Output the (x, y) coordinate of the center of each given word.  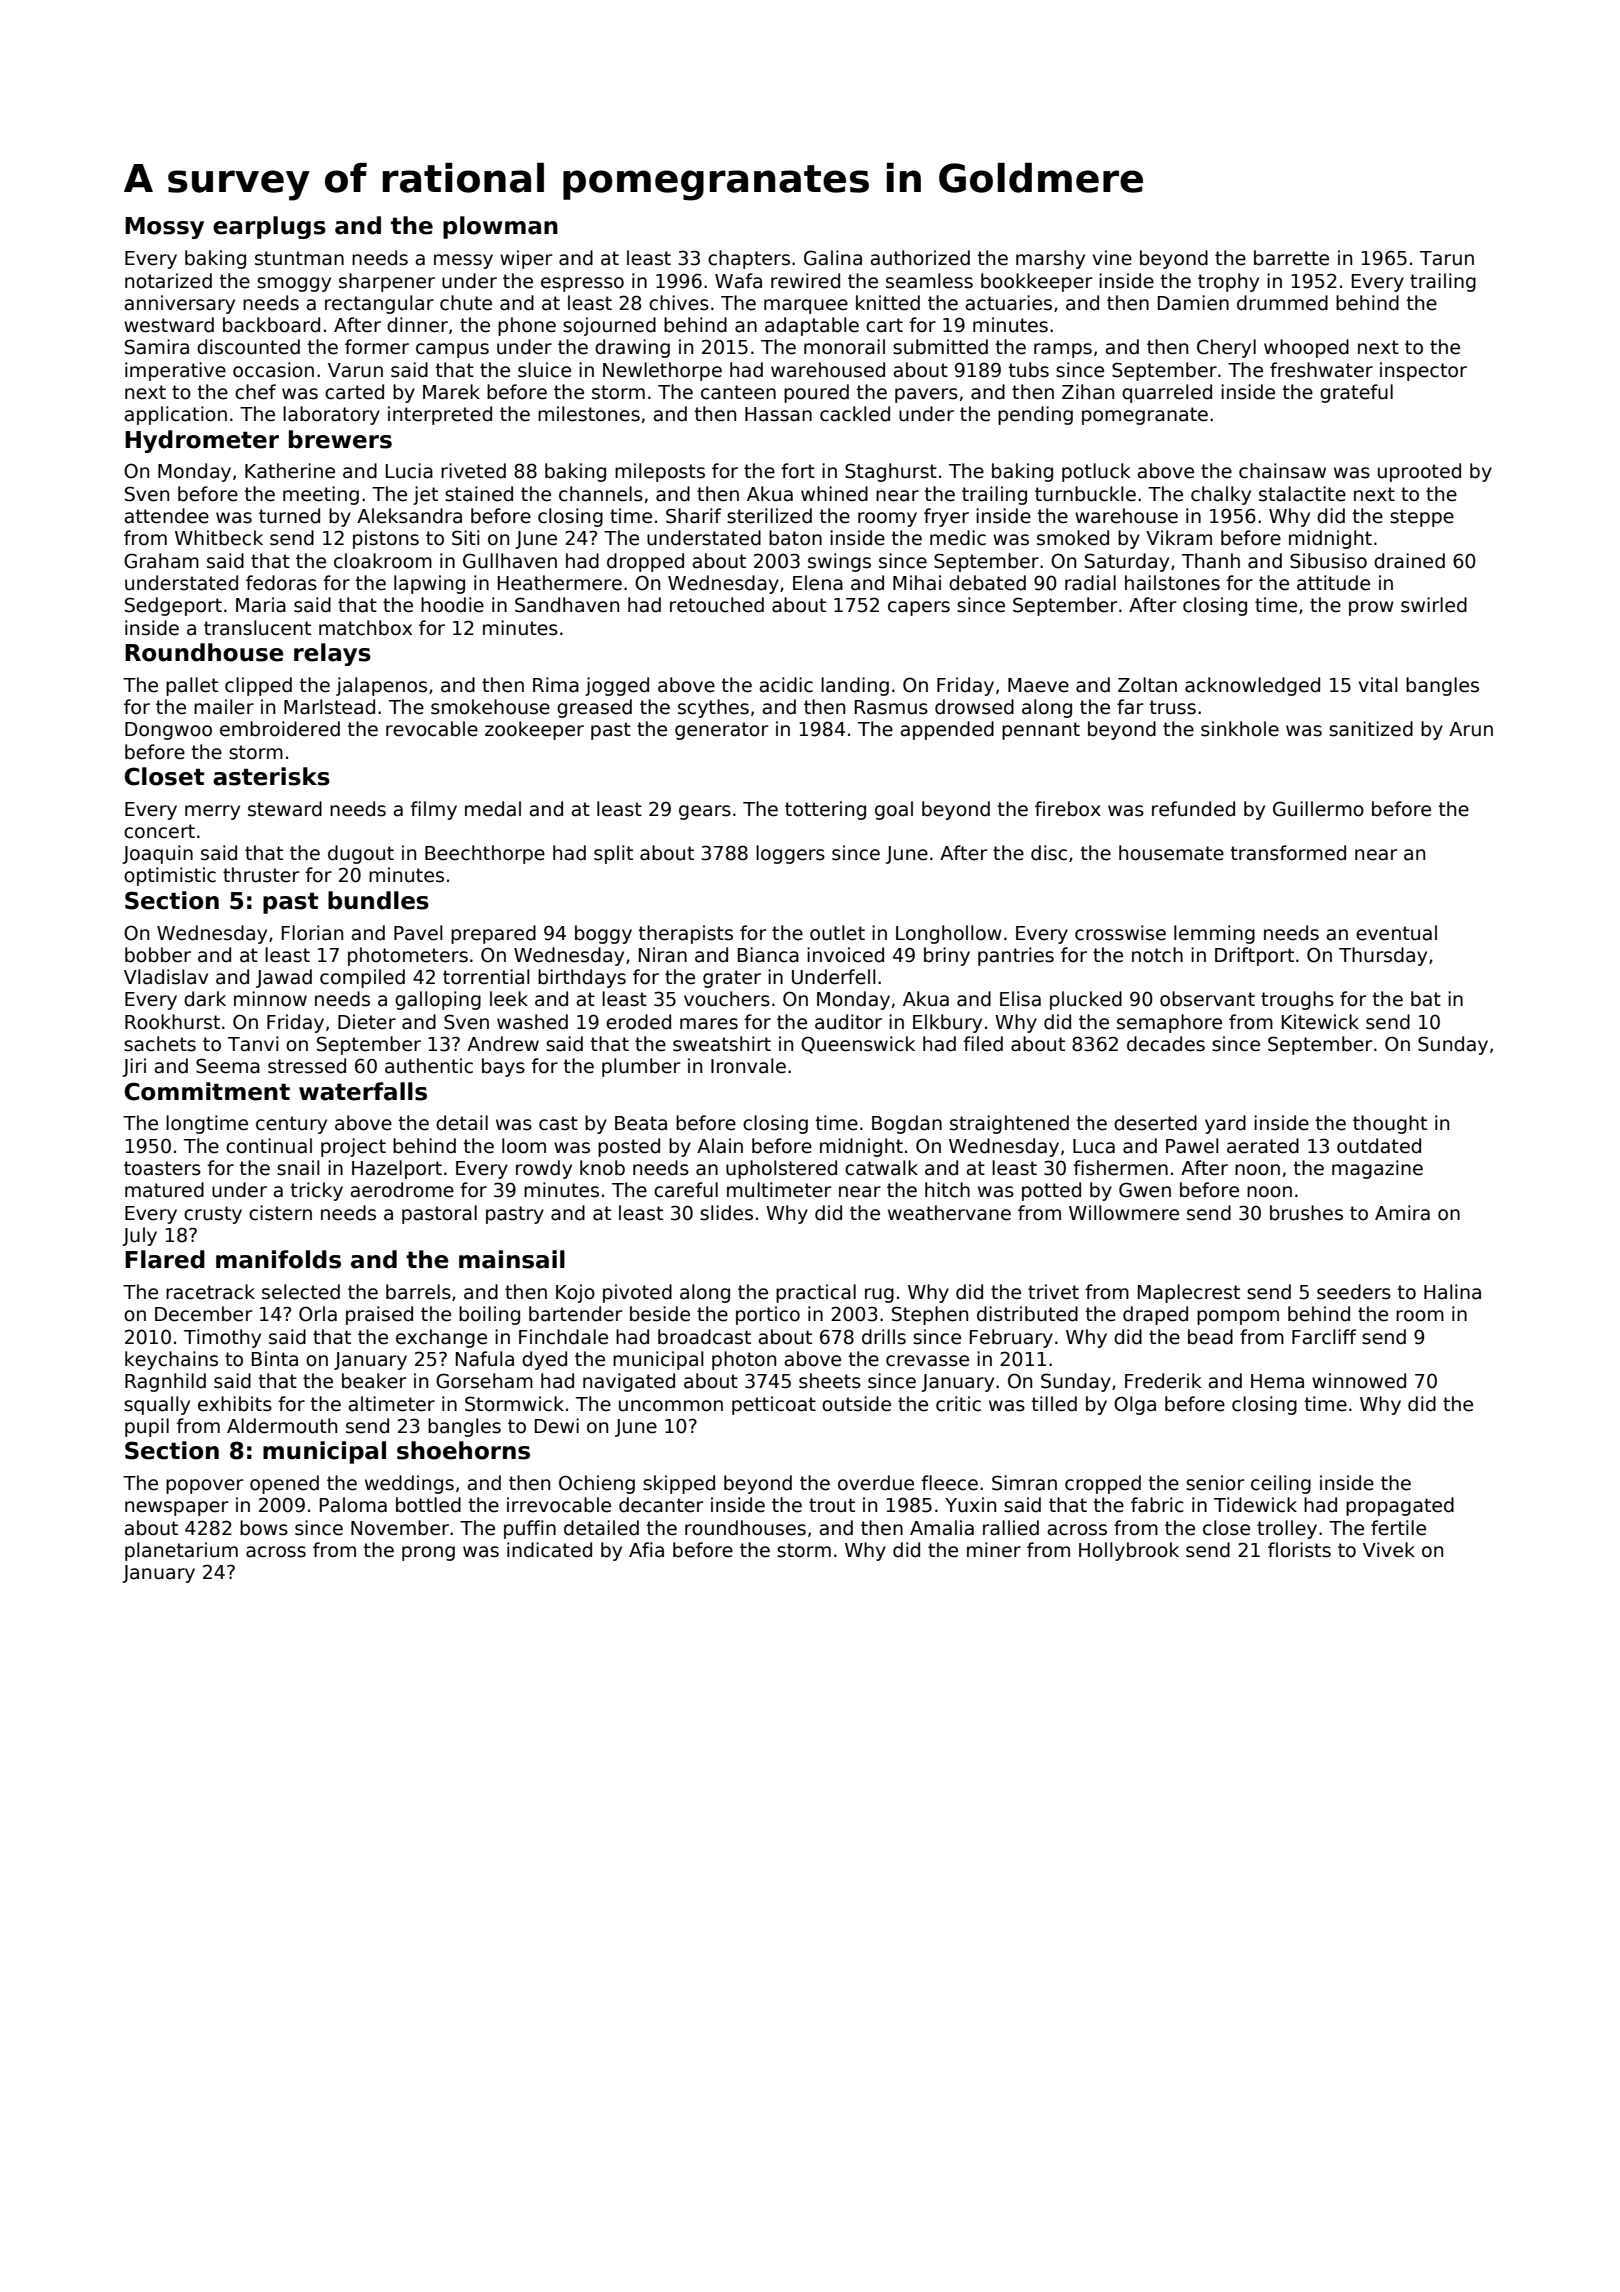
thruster (261, 875)
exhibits (235, 1404)
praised (379, 1315)
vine (1112, 258)
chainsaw (1282, 471)
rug (879, 1295)
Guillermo (1318, 809)
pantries (1016, 956)
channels (601, 494)
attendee (167, 516)
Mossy (164, 228)
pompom (1238, 1317)
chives (679, 303)
